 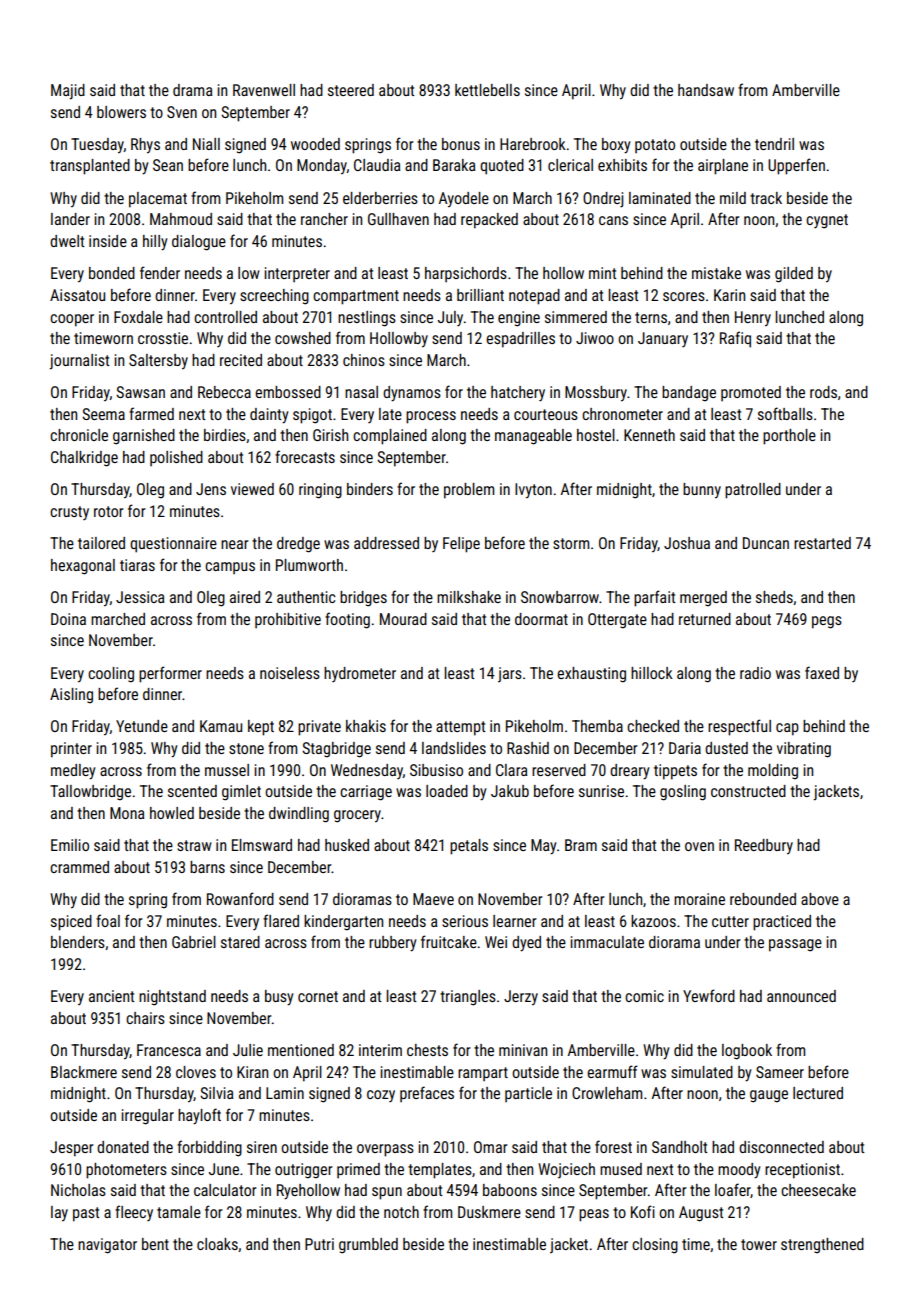 What do you see at coordinates (403, 619) in the screenshot?
I see `Mourad` at bounding box center [403, 619].
